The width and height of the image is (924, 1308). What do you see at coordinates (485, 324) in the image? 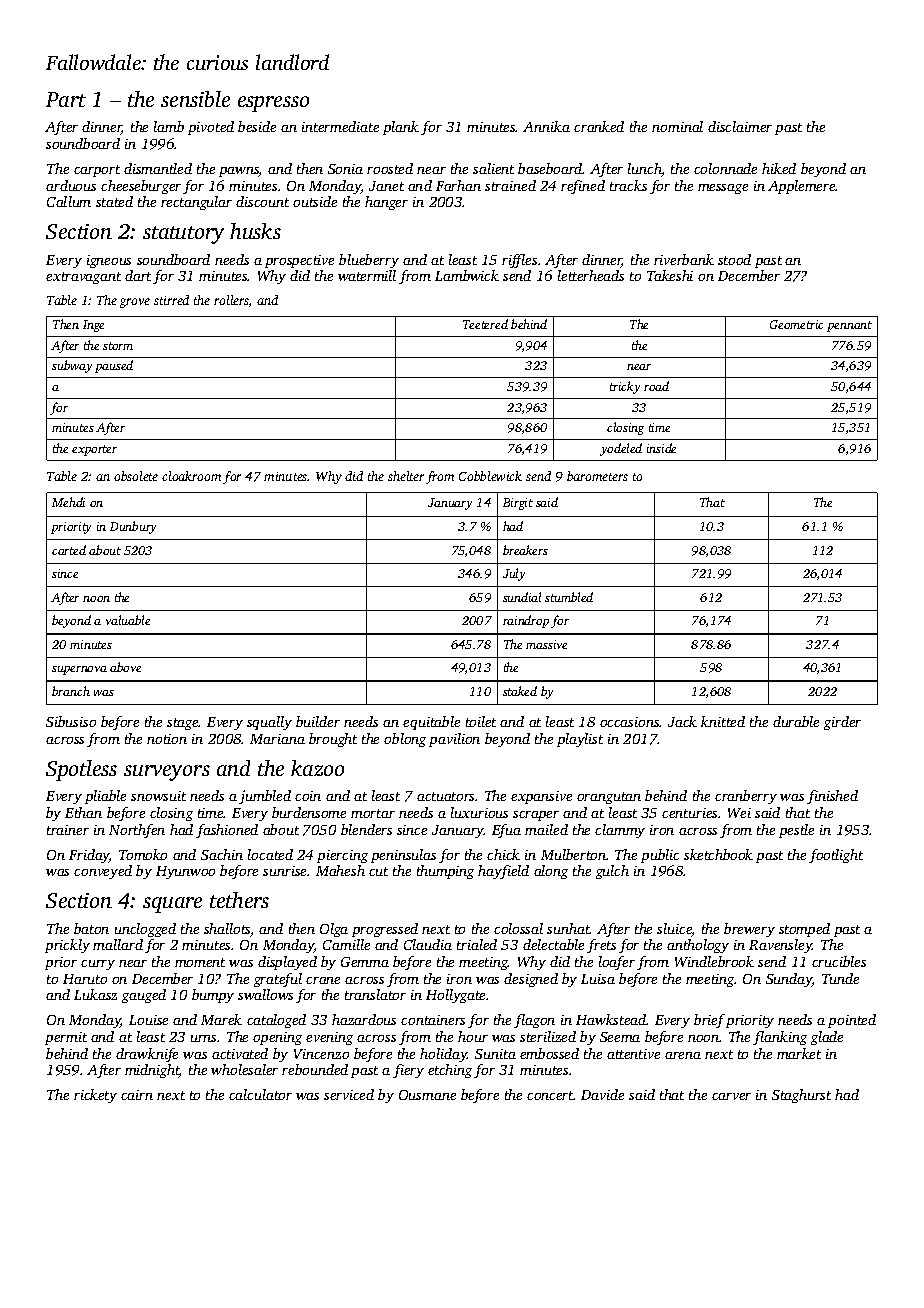
I see `Teetered` at bounding box center [485, 324].
